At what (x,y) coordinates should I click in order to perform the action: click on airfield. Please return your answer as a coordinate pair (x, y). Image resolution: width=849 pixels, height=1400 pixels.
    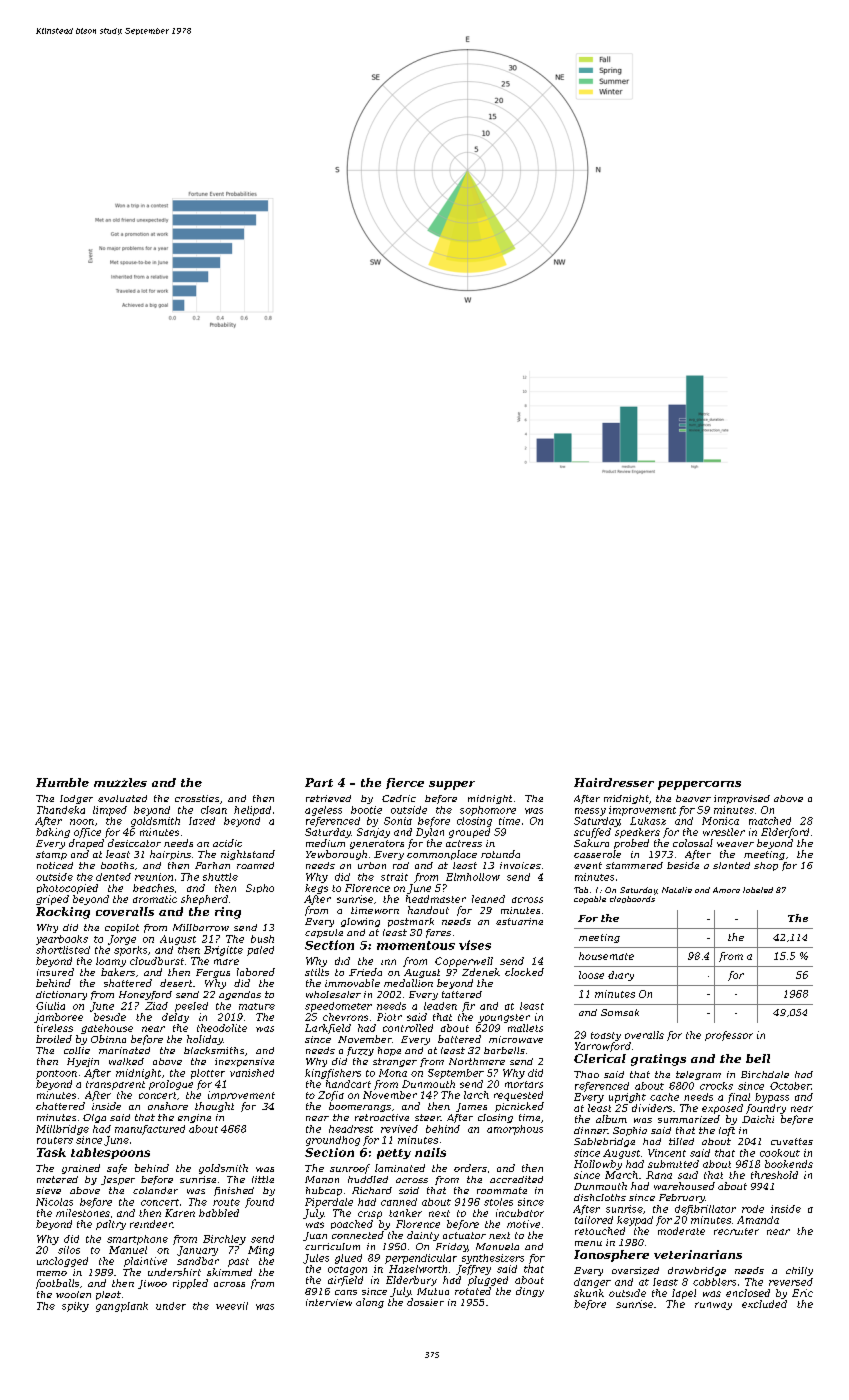
    Looking at the image, I should click on (345, 1281).
